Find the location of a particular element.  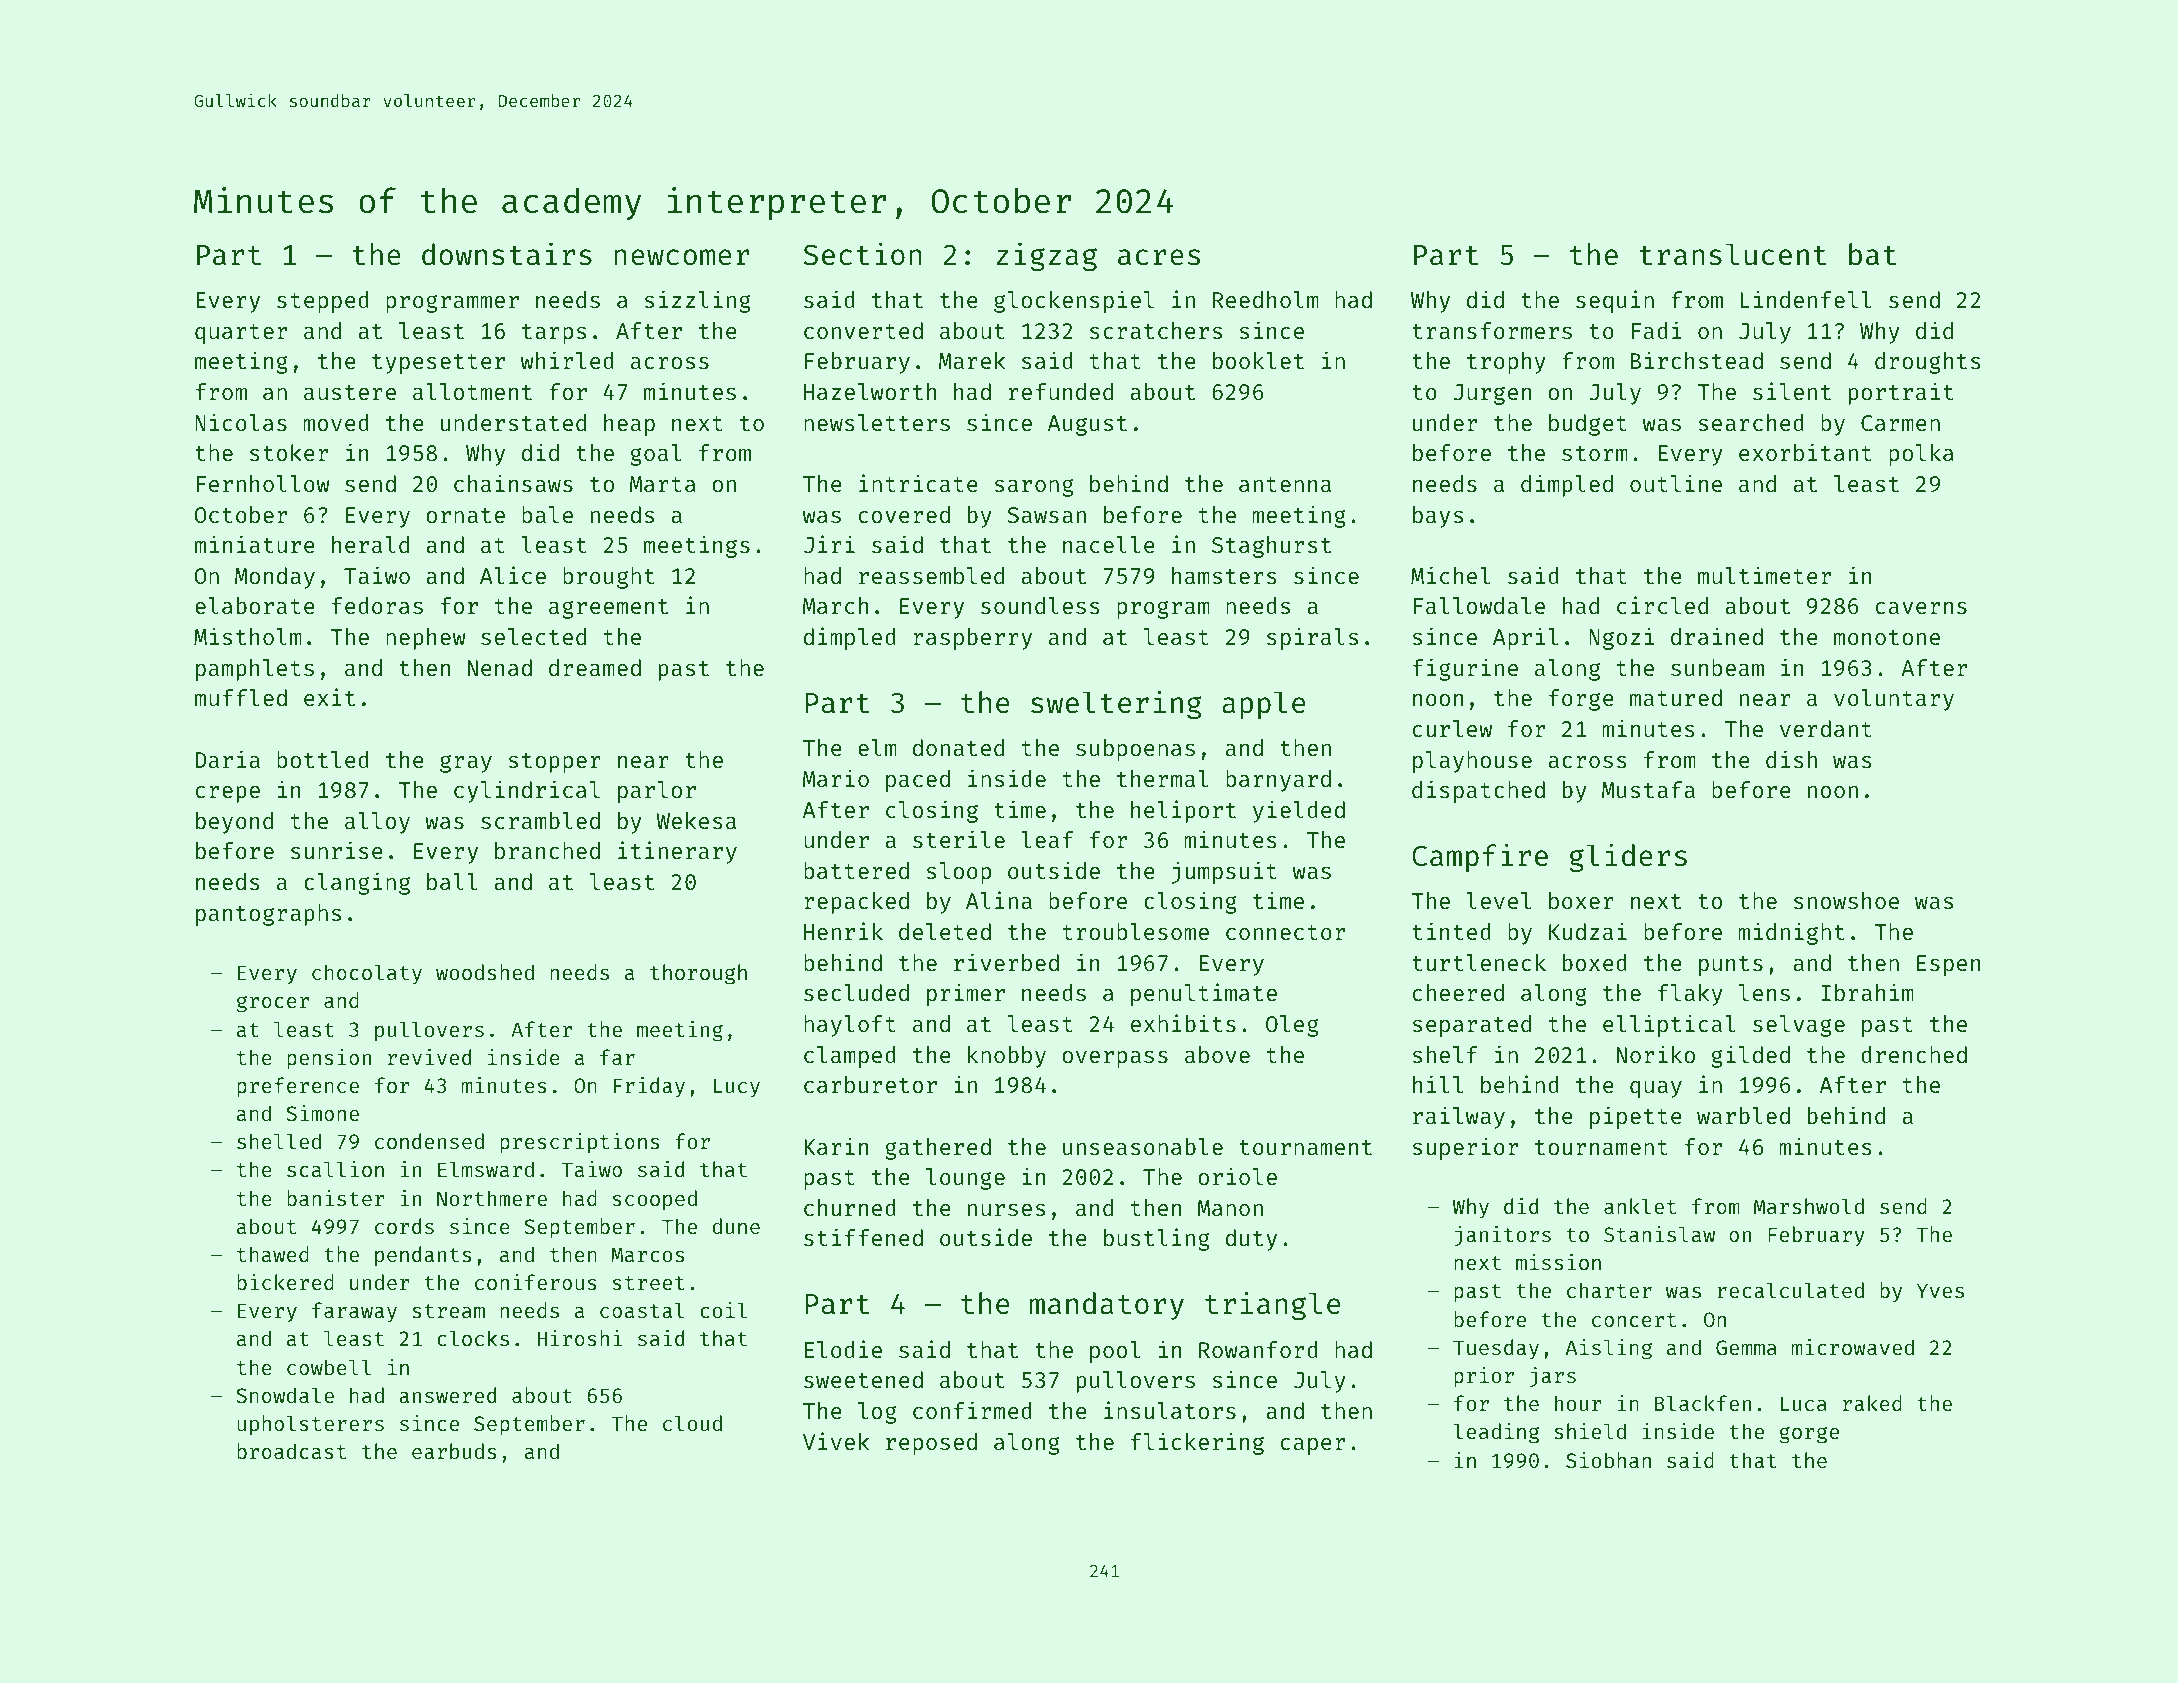

downstairs is located at coordinates (507, 254).
